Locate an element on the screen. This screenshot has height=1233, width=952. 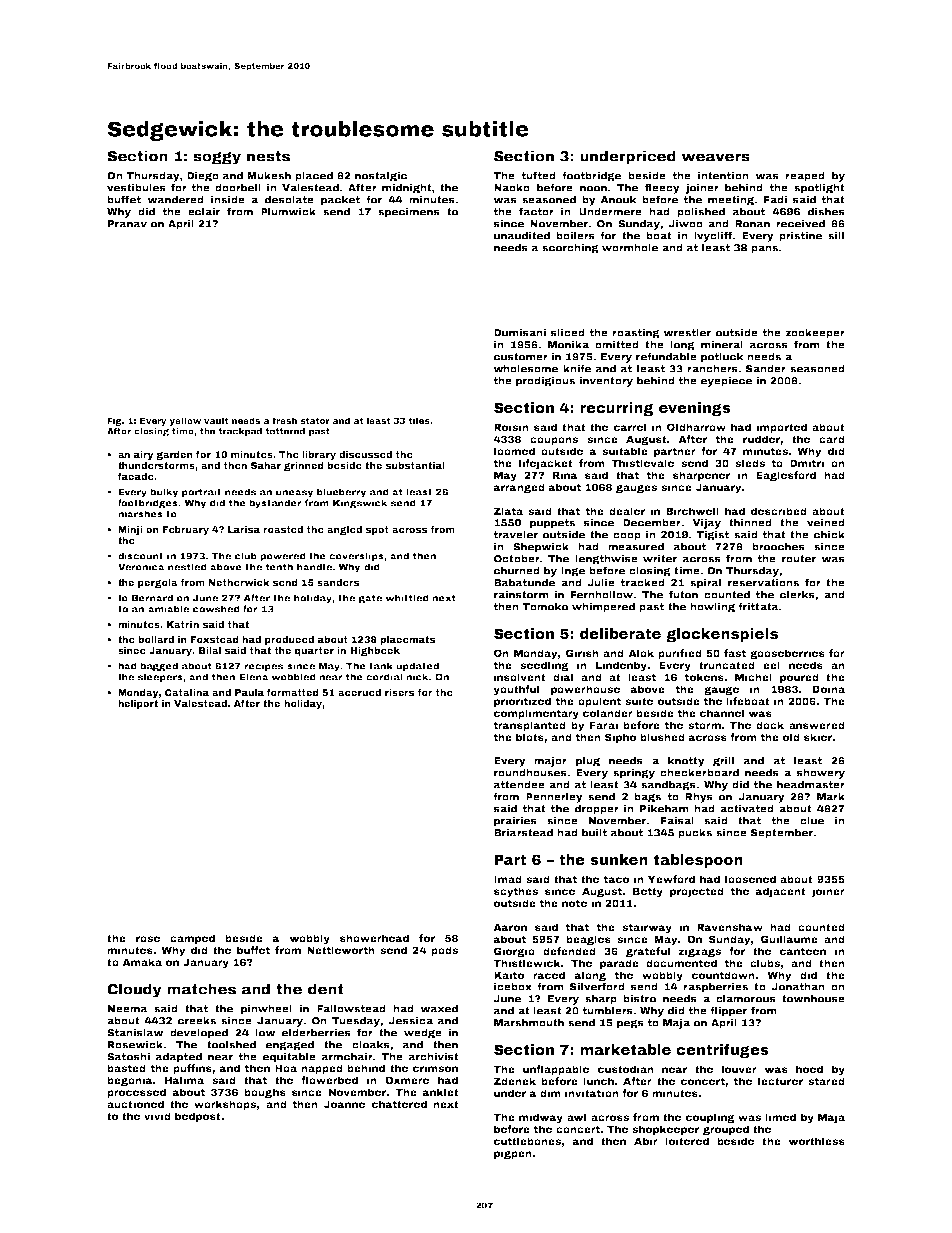
Plumwick is located at coordinates (288, 212).
